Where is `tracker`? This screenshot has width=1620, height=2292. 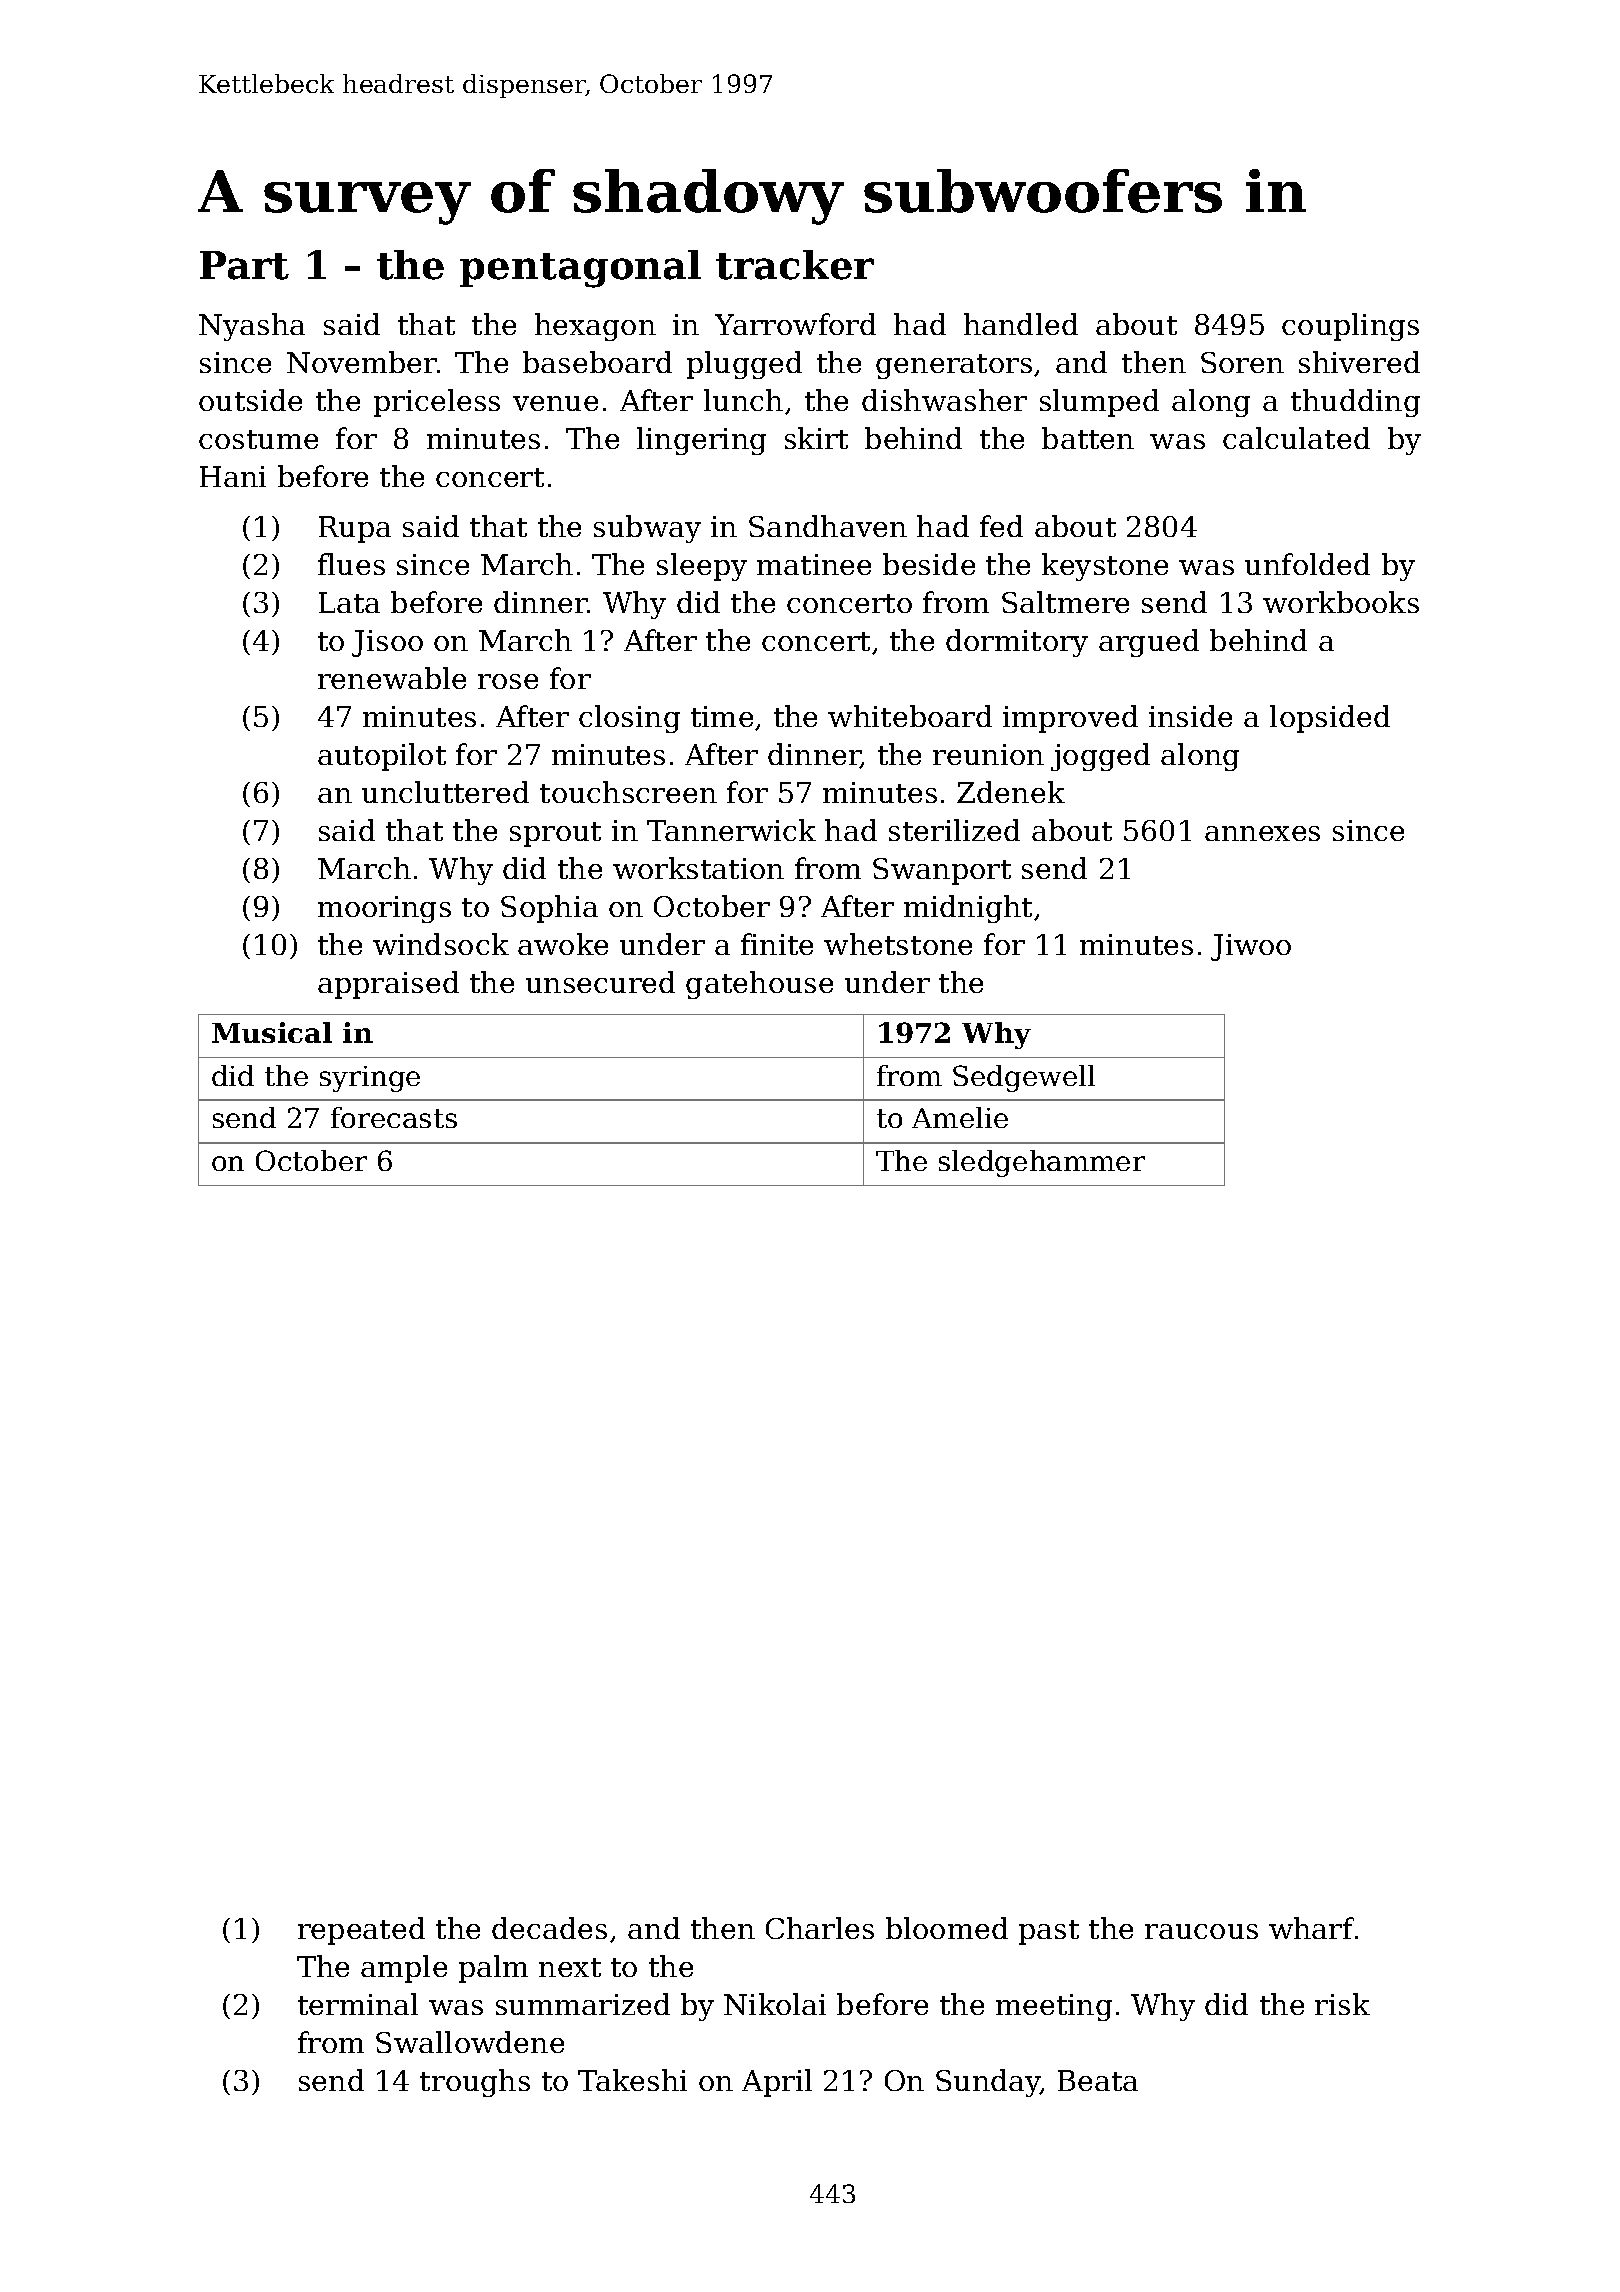
tracker is located at coordinates (795, 265).
